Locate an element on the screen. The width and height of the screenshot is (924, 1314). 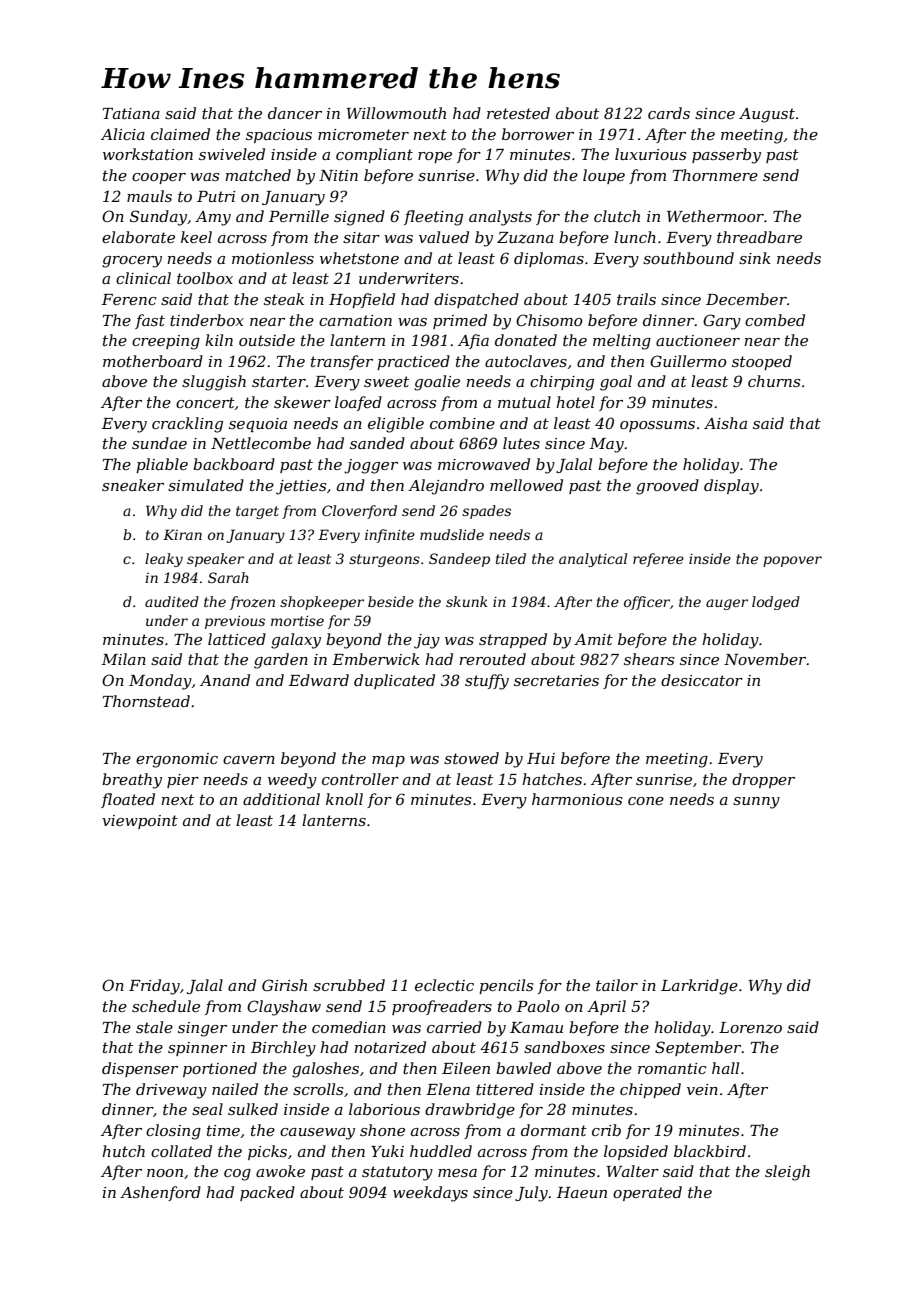
cone is located at coordinates (646, 801).
